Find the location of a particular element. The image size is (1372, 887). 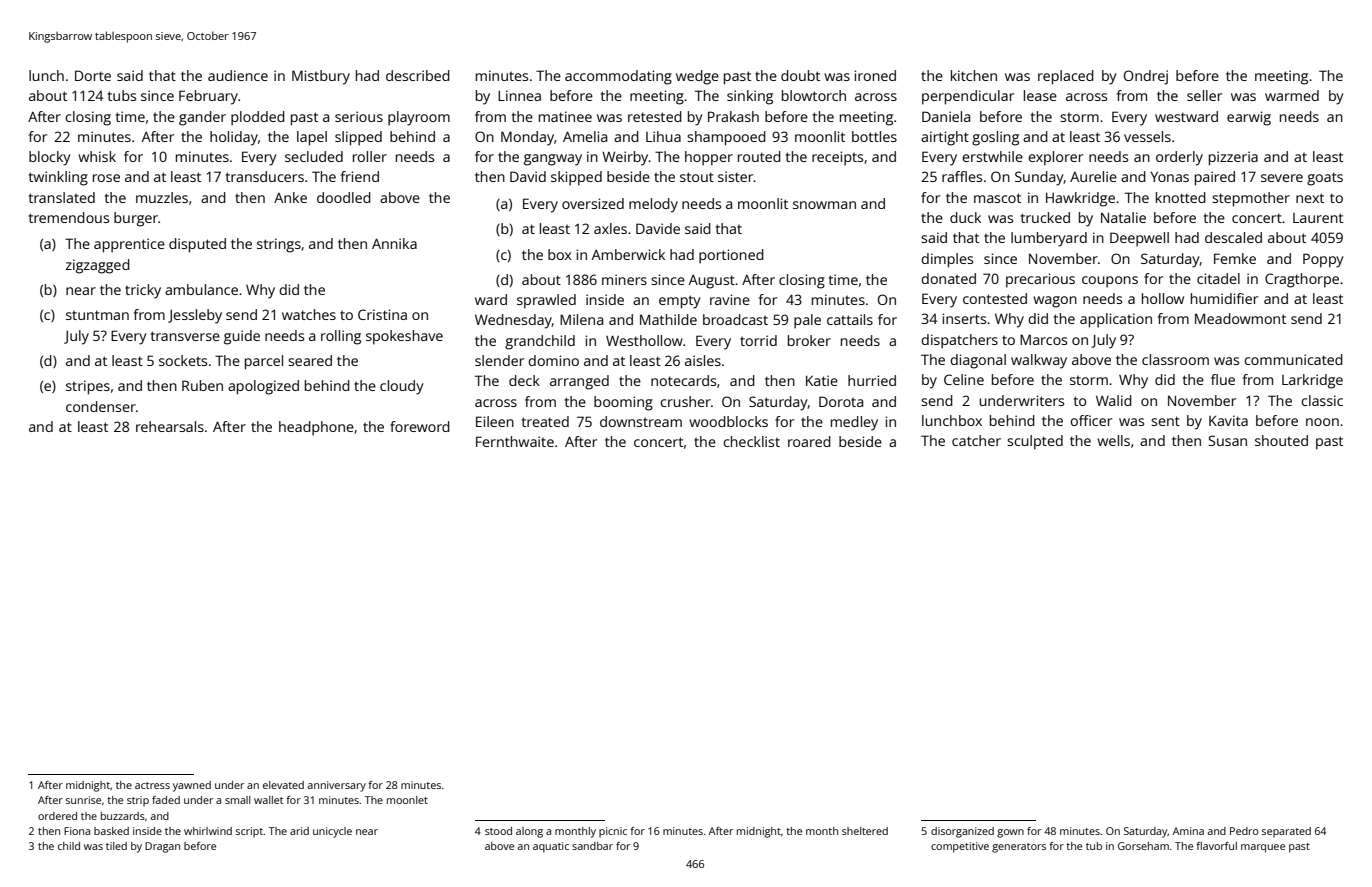

Fernthwaite is located at coordinates (515, 441).
